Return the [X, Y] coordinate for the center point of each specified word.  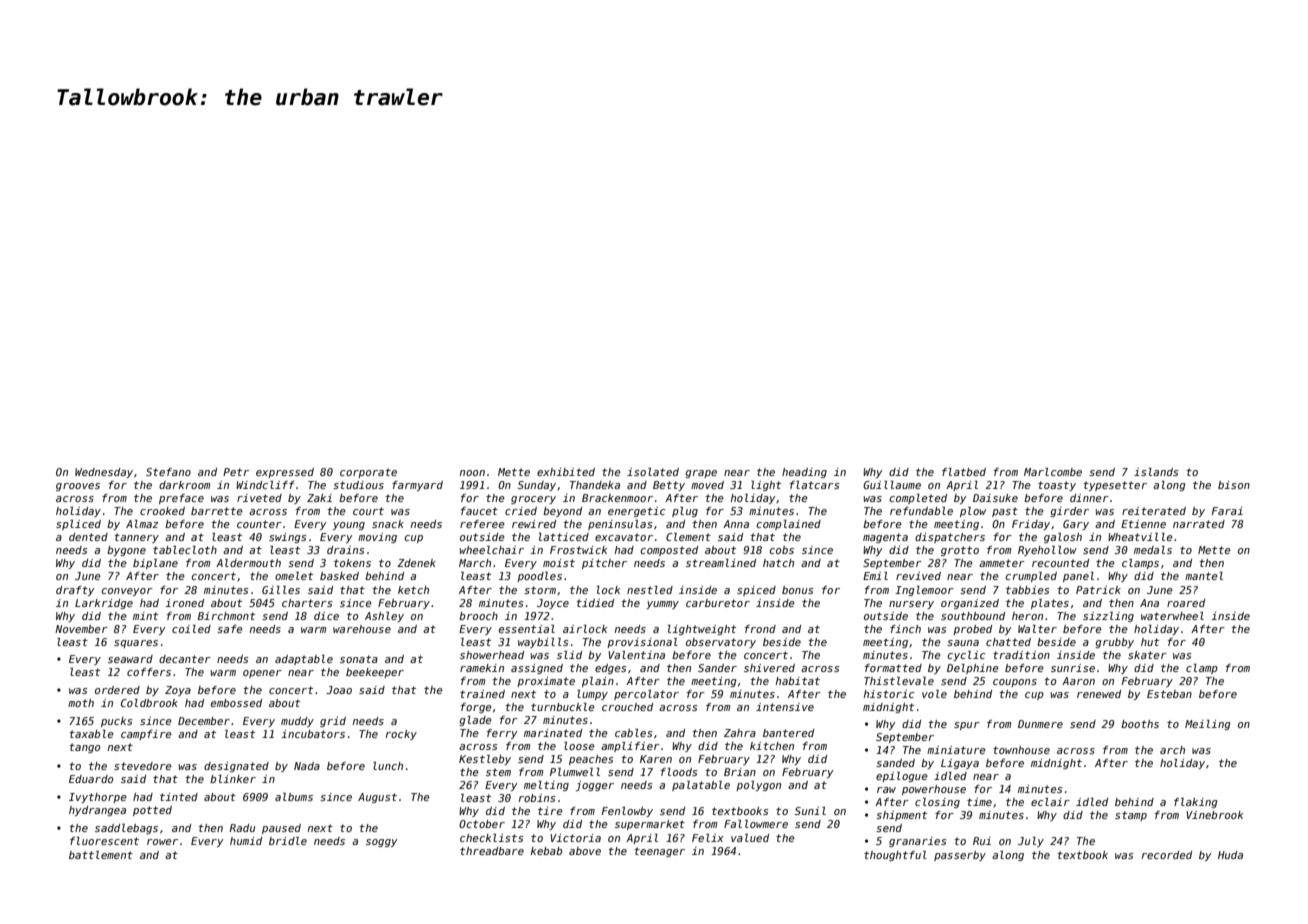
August [377, 798]
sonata [359, 659]
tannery [136, 538]
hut [1150, 642]
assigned [537, 669]
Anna [736, 524]
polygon [758, 786]
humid [246, 841]
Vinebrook [1214, 815]
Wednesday [104, 473]
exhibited [566, 472]
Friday [1031, 525]
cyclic [966, 656]
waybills [543, 643]
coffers [149, 672]
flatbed [964, 472]
